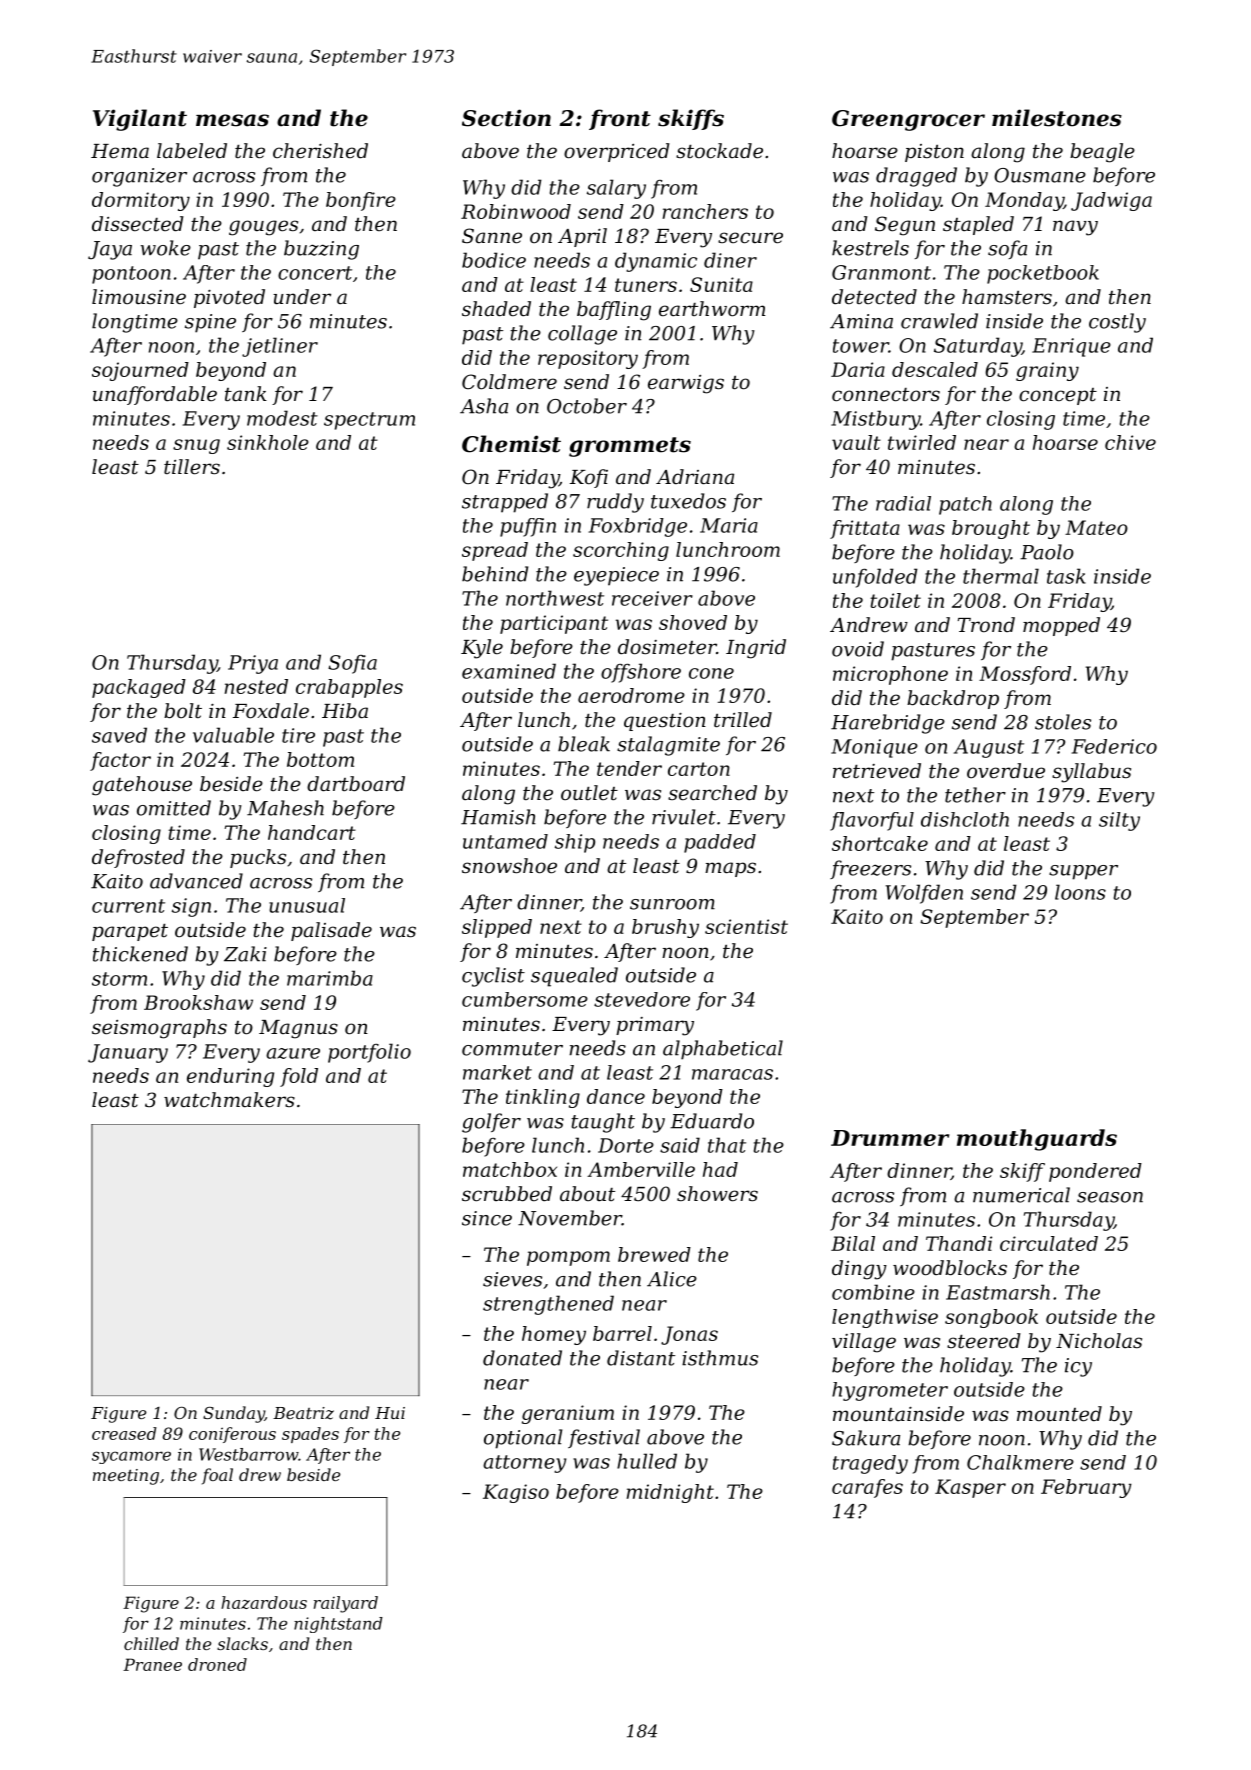 Image resolution: width=1251 pixels, height=1770 pixels. I want to click on ship, so click(575, 843).
